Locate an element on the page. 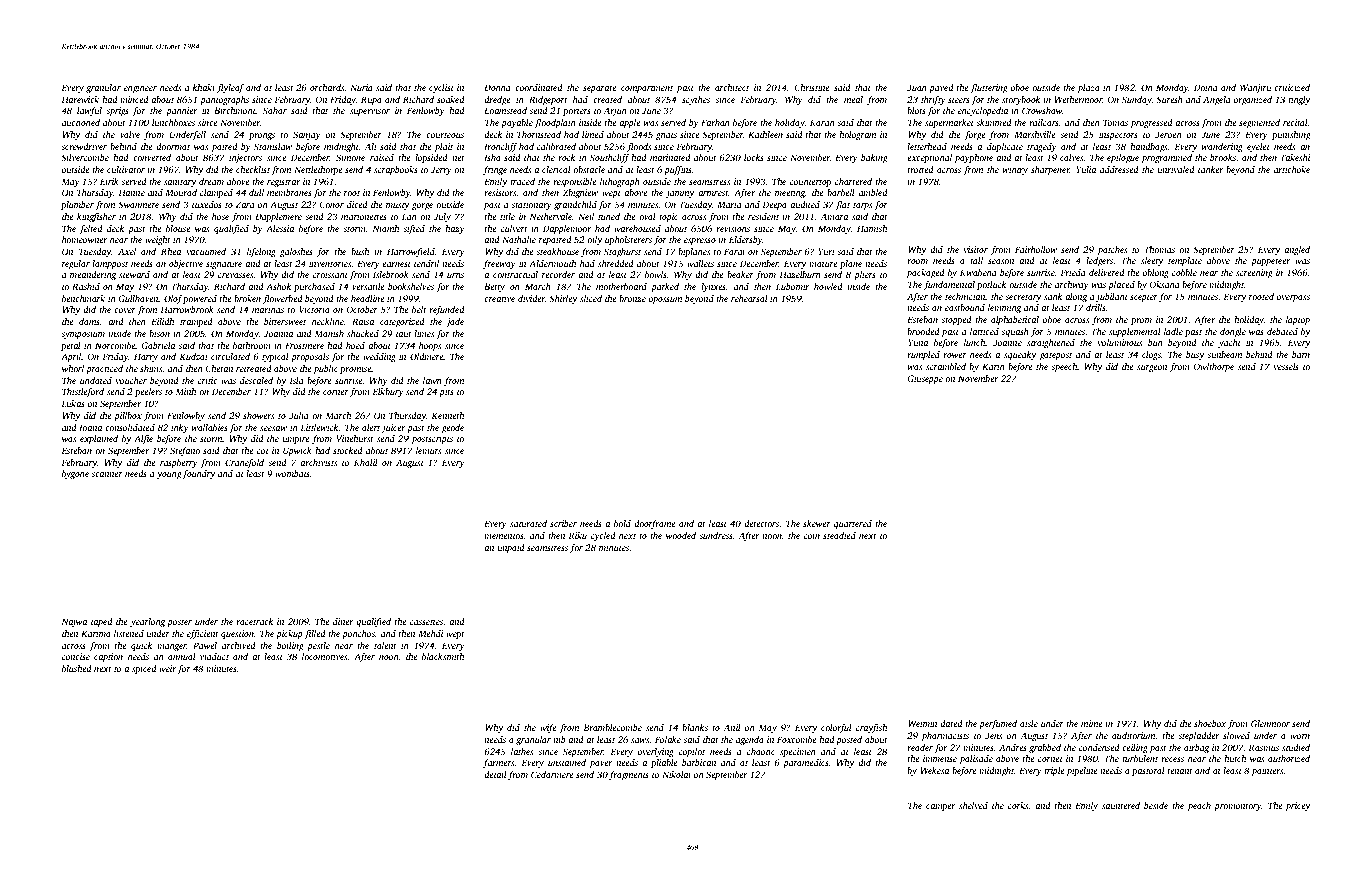 The image size is (1372, 887). Najwa is located at coordinates (74, 622).
